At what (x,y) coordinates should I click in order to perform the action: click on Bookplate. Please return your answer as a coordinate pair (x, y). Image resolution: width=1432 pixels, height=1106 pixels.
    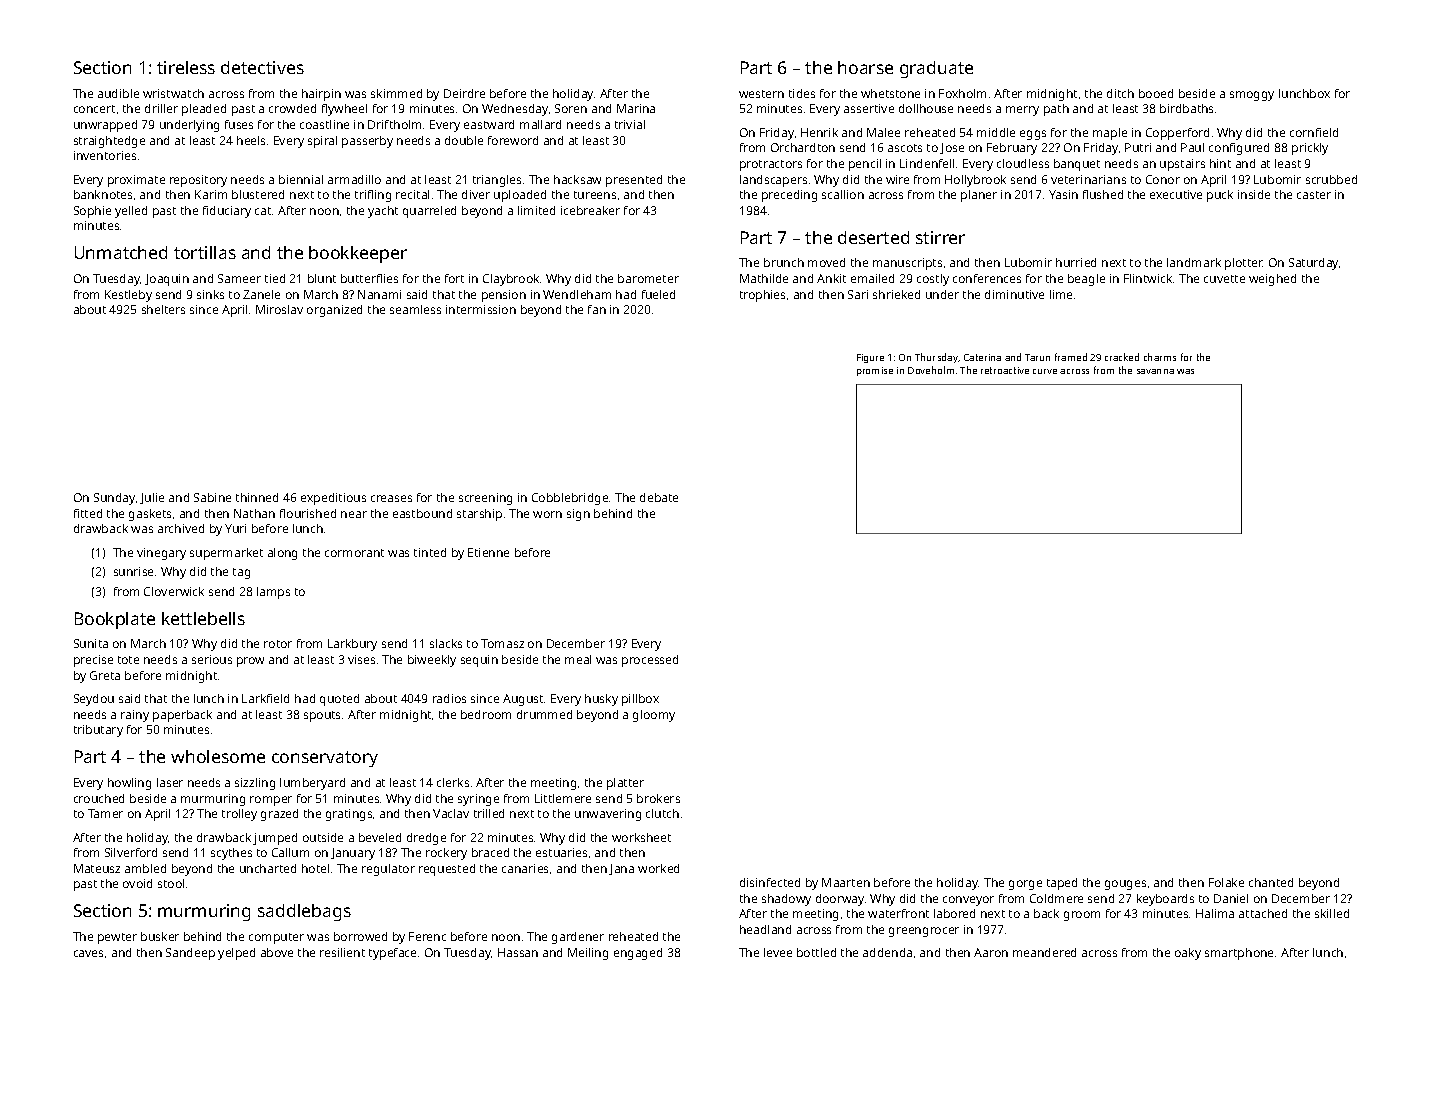
    Looking at the image, I should click on (115, 620).
